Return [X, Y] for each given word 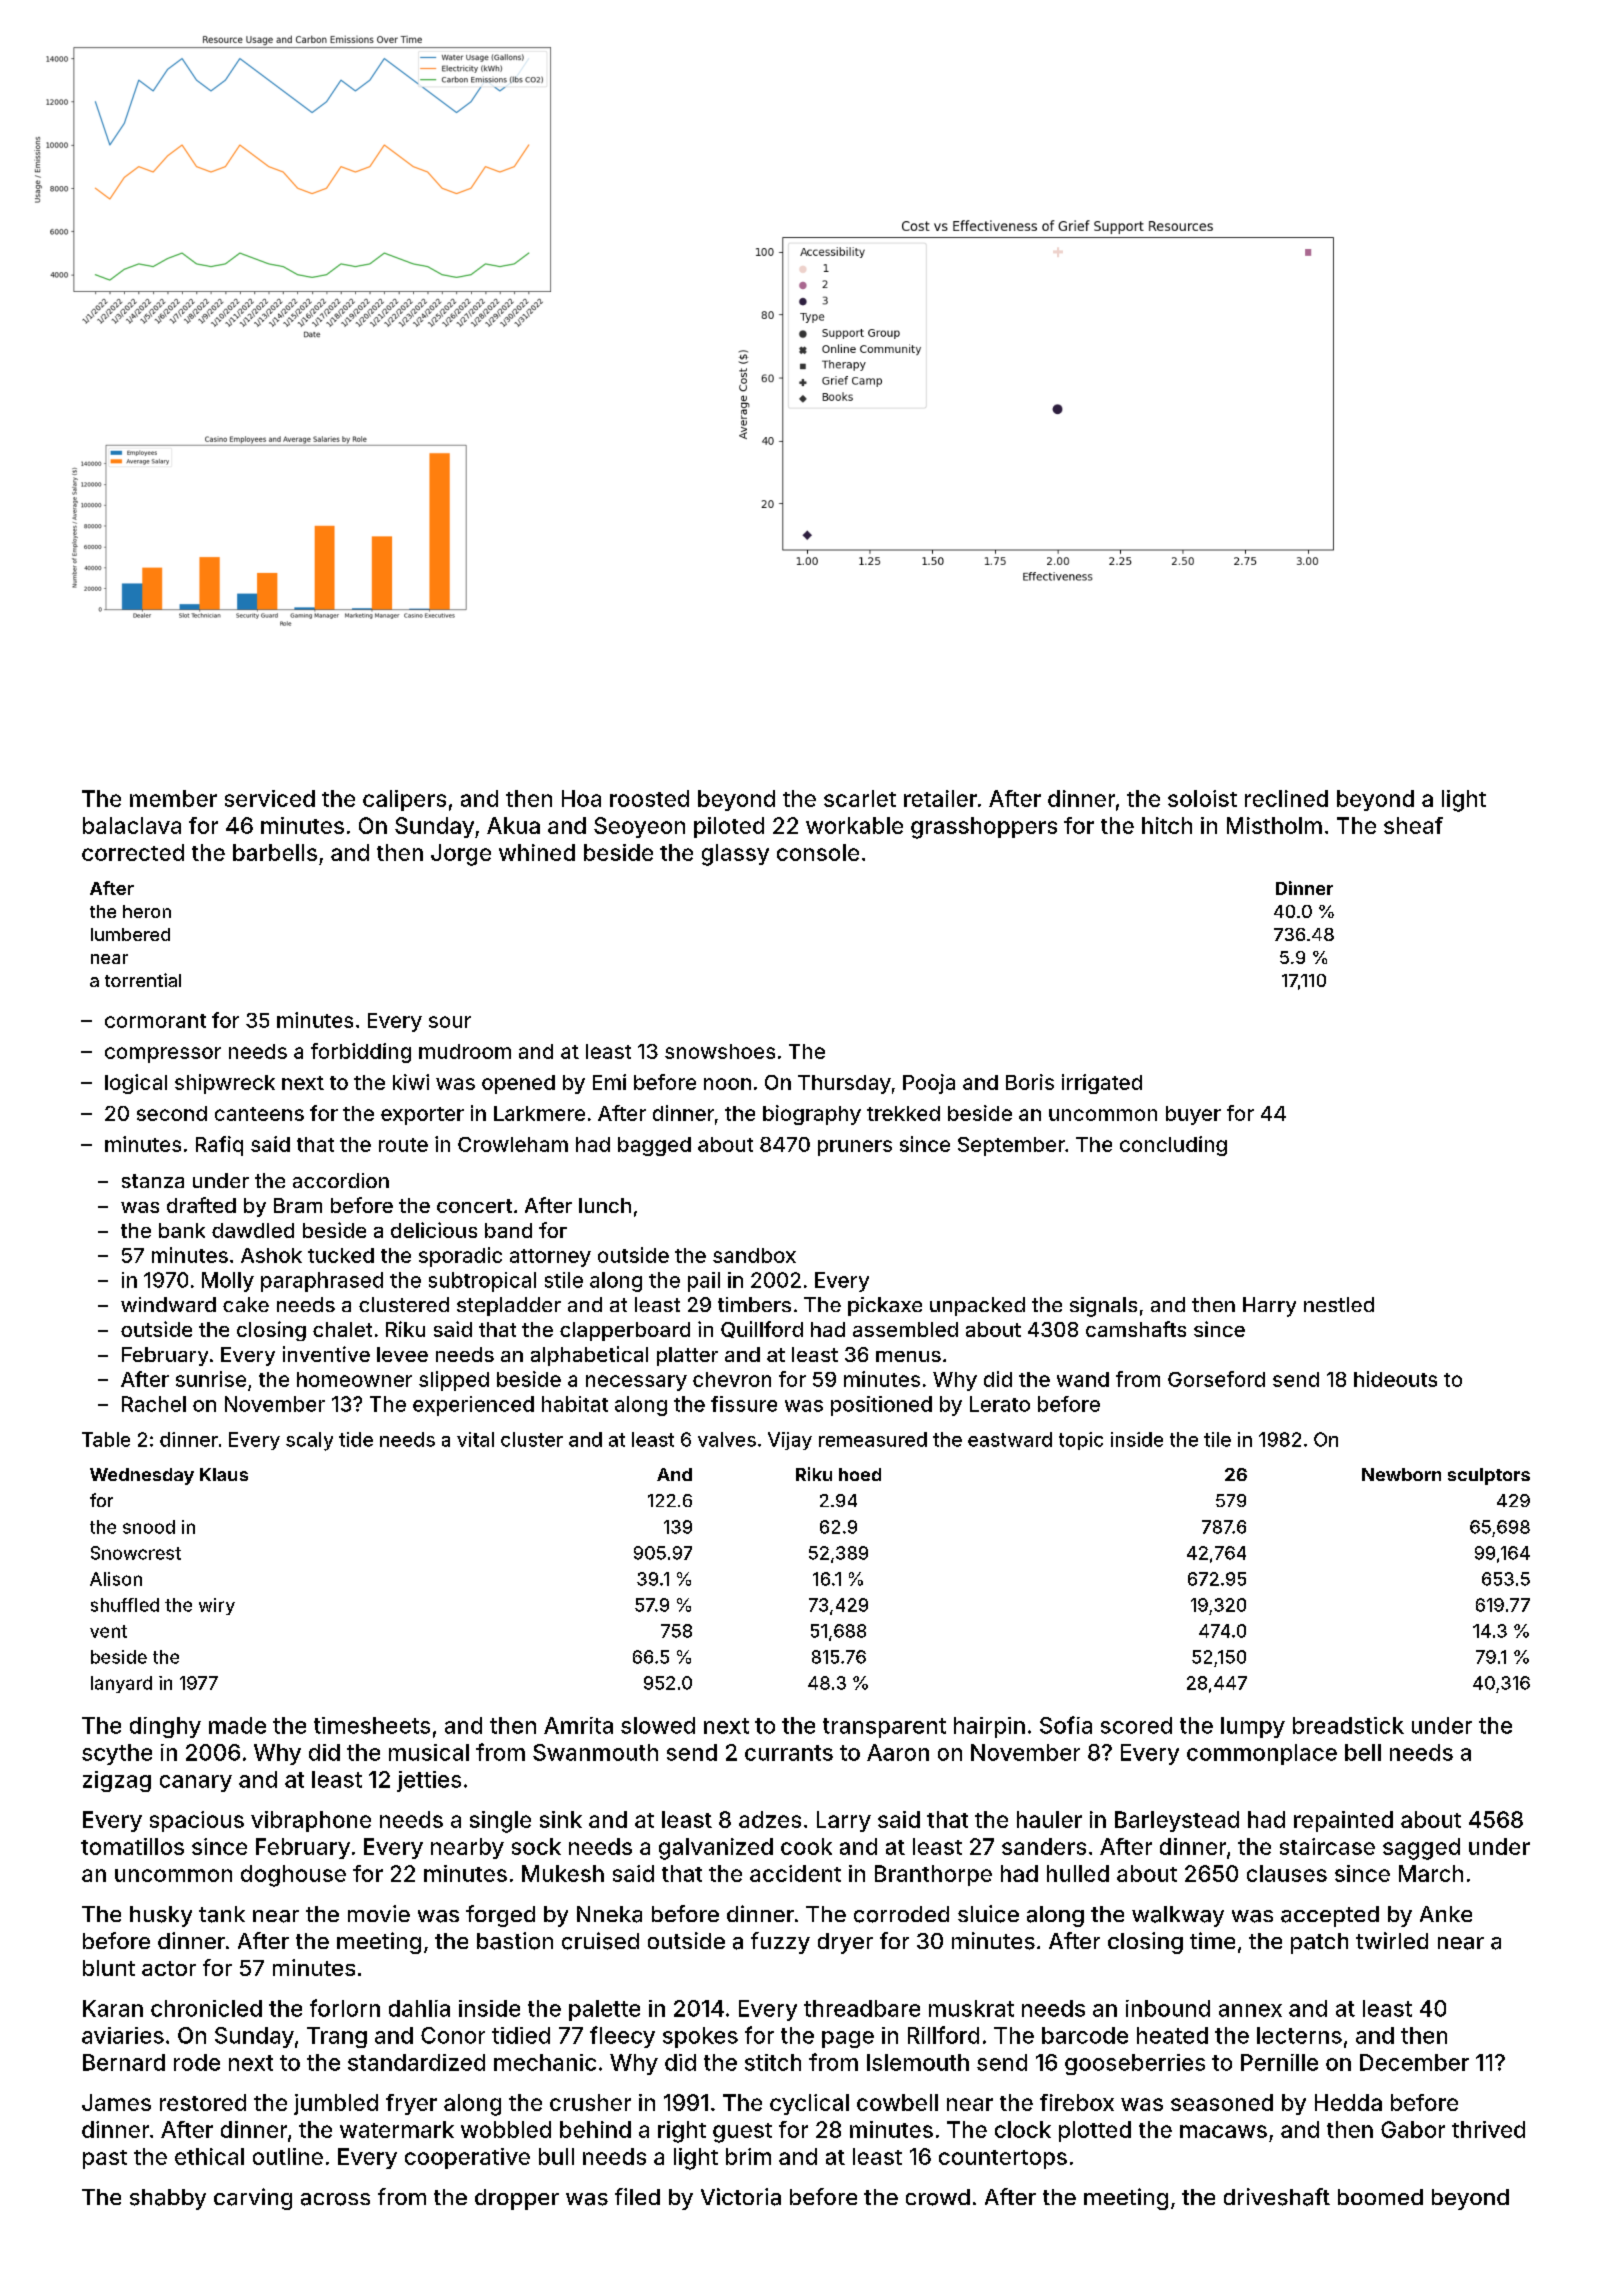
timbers [754, 1304]
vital [475, 1439]
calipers [404, 800]
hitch [1167, 825]
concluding [1173, 1146]
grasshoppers [984, 828]
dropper [517, 2199]
